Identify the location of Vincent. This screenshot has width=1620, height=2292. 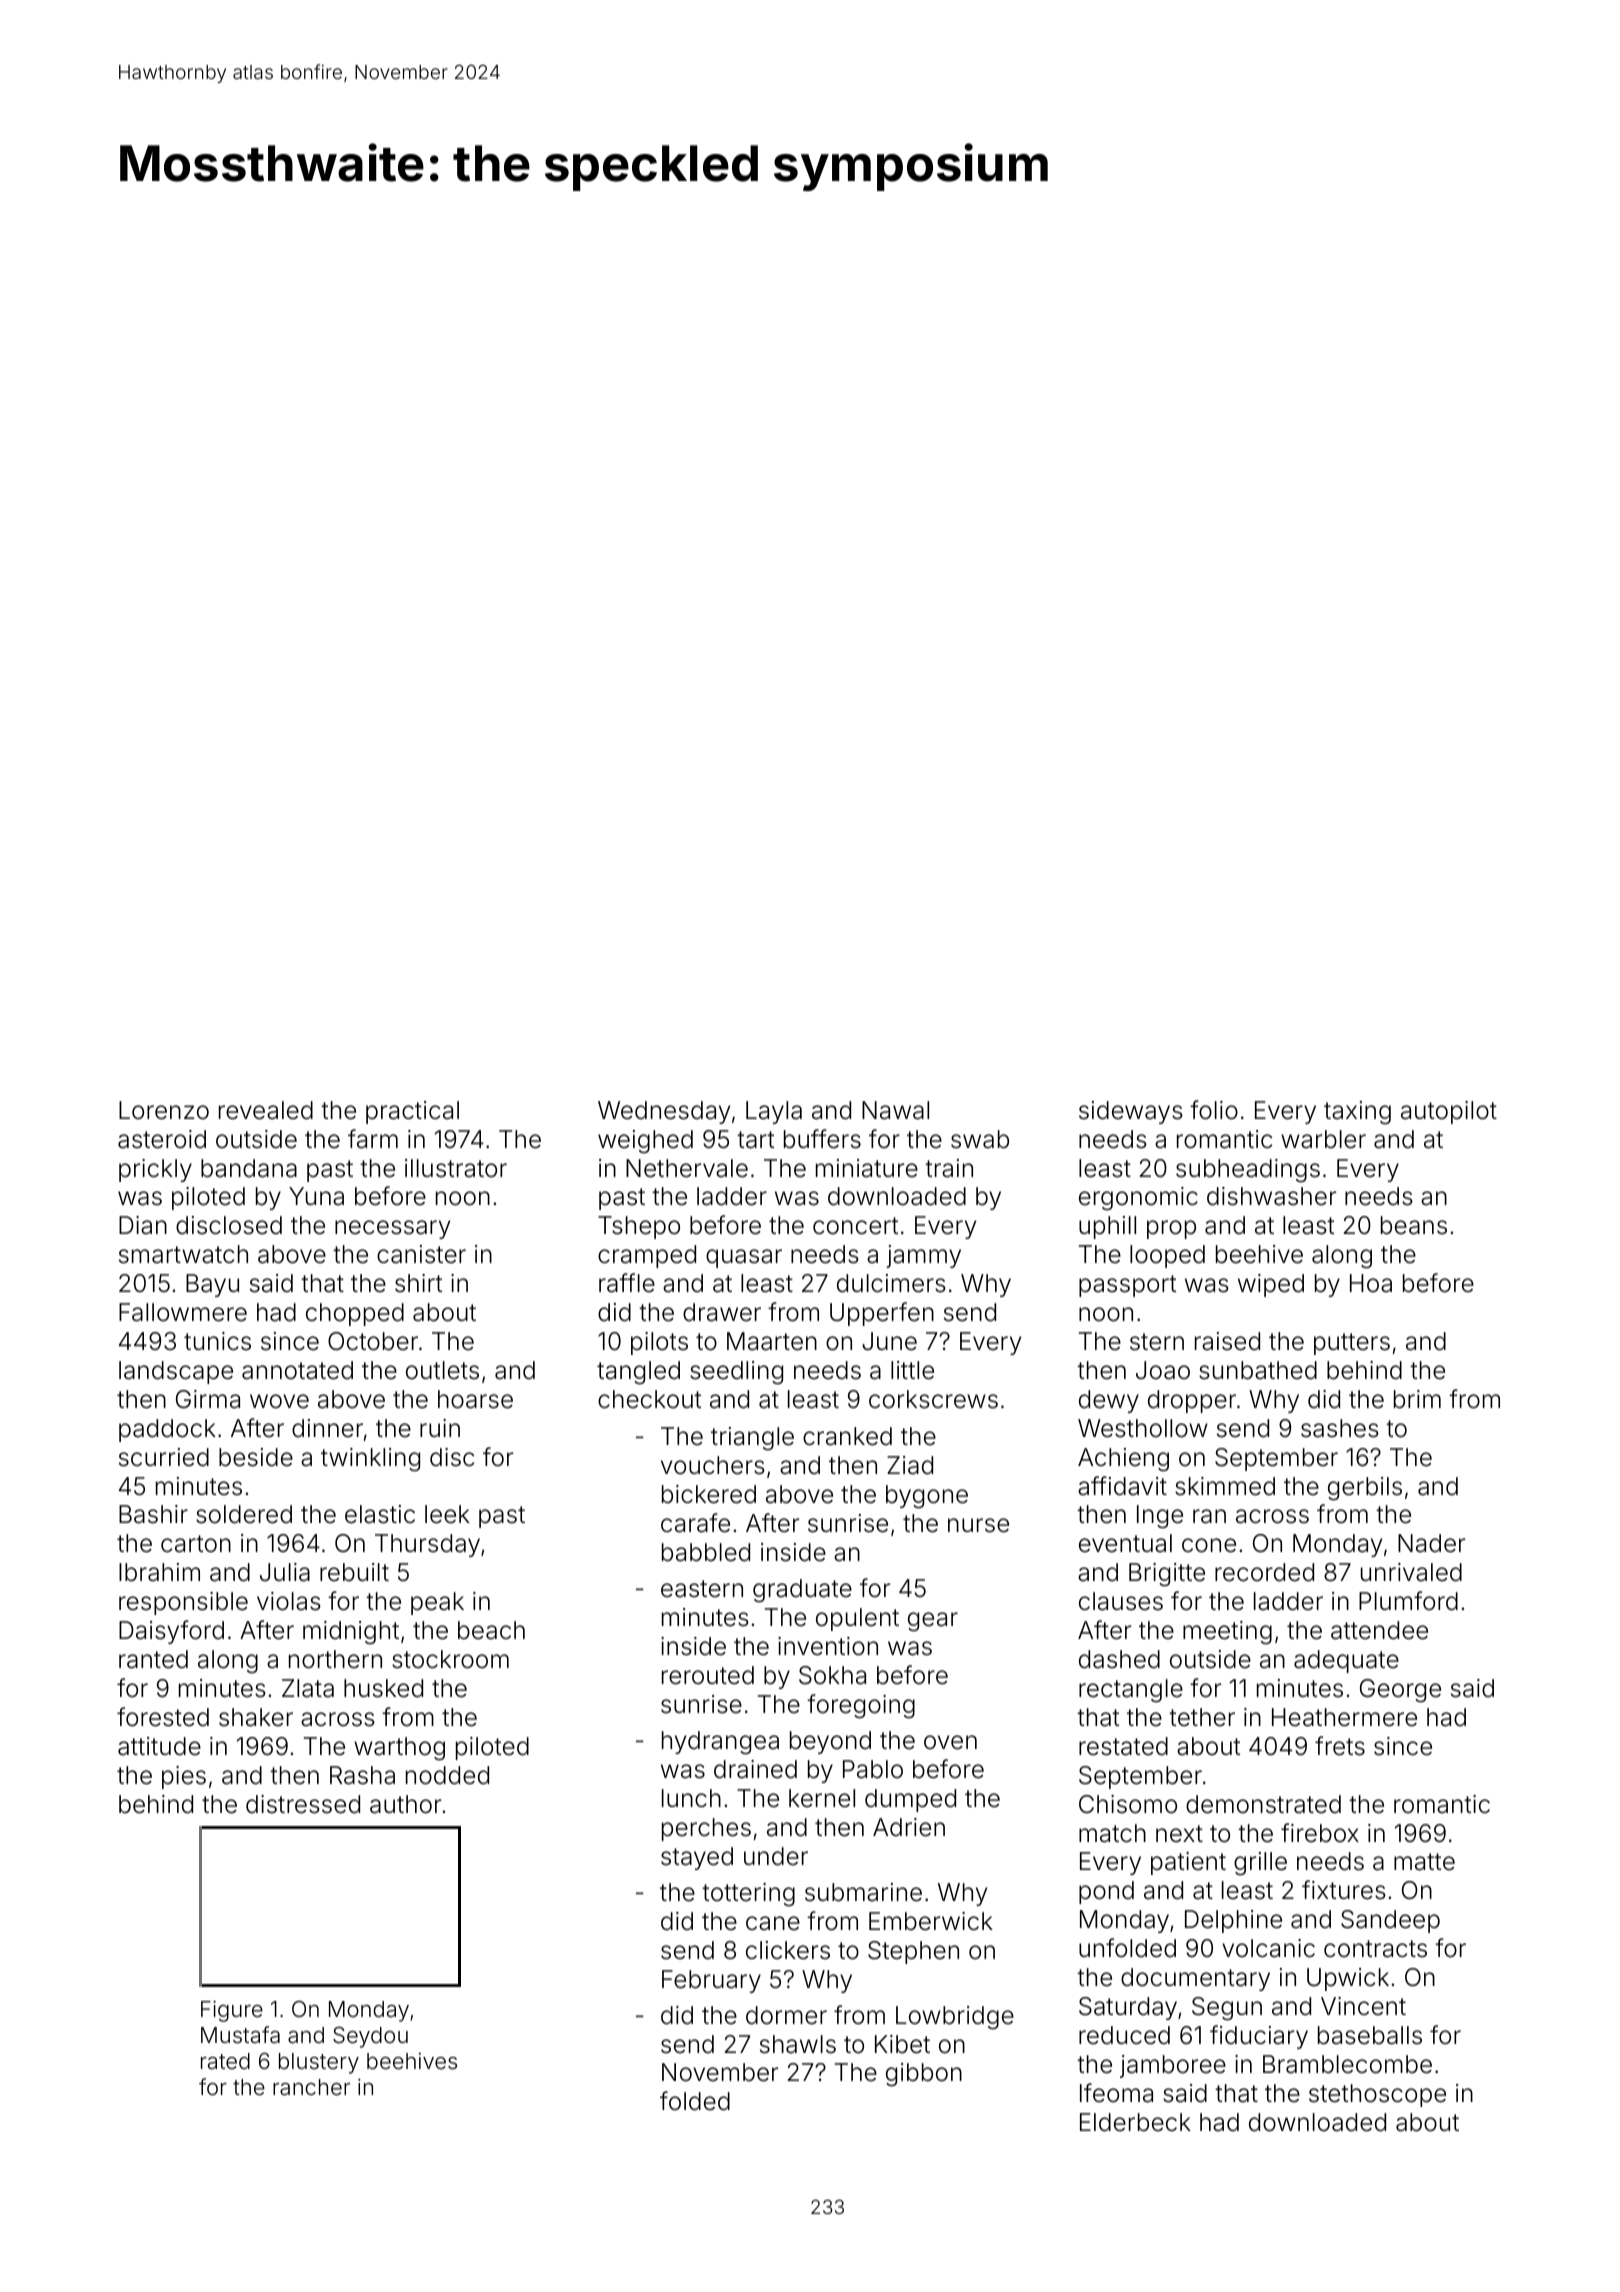
(1363, 2006).
